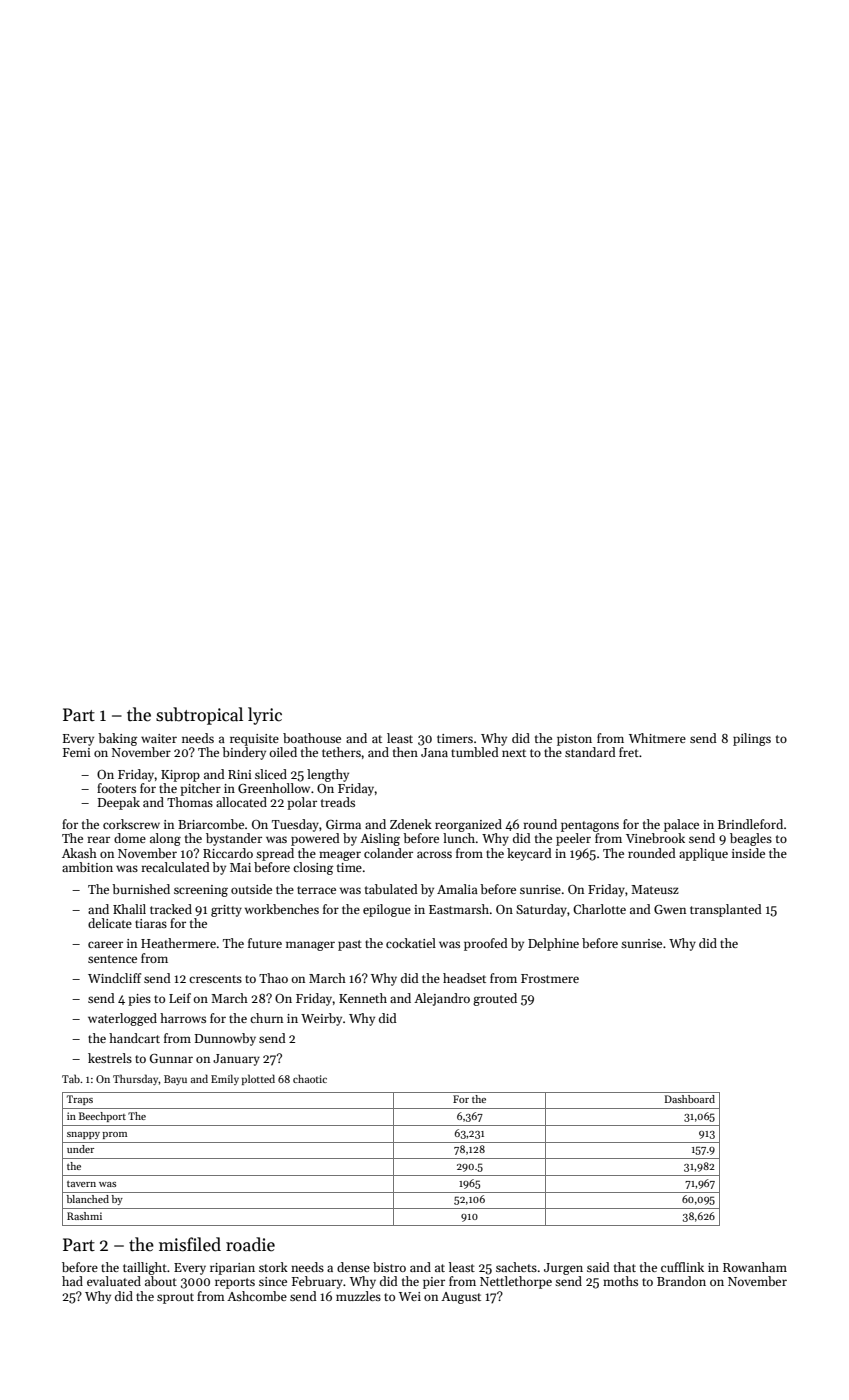 Image resolution: width=849 pixels, height=1400 pixels. What do you see at coordinates (321, 1019) in the page?
I see `Weirby` at bounding box center [321, 1019].
